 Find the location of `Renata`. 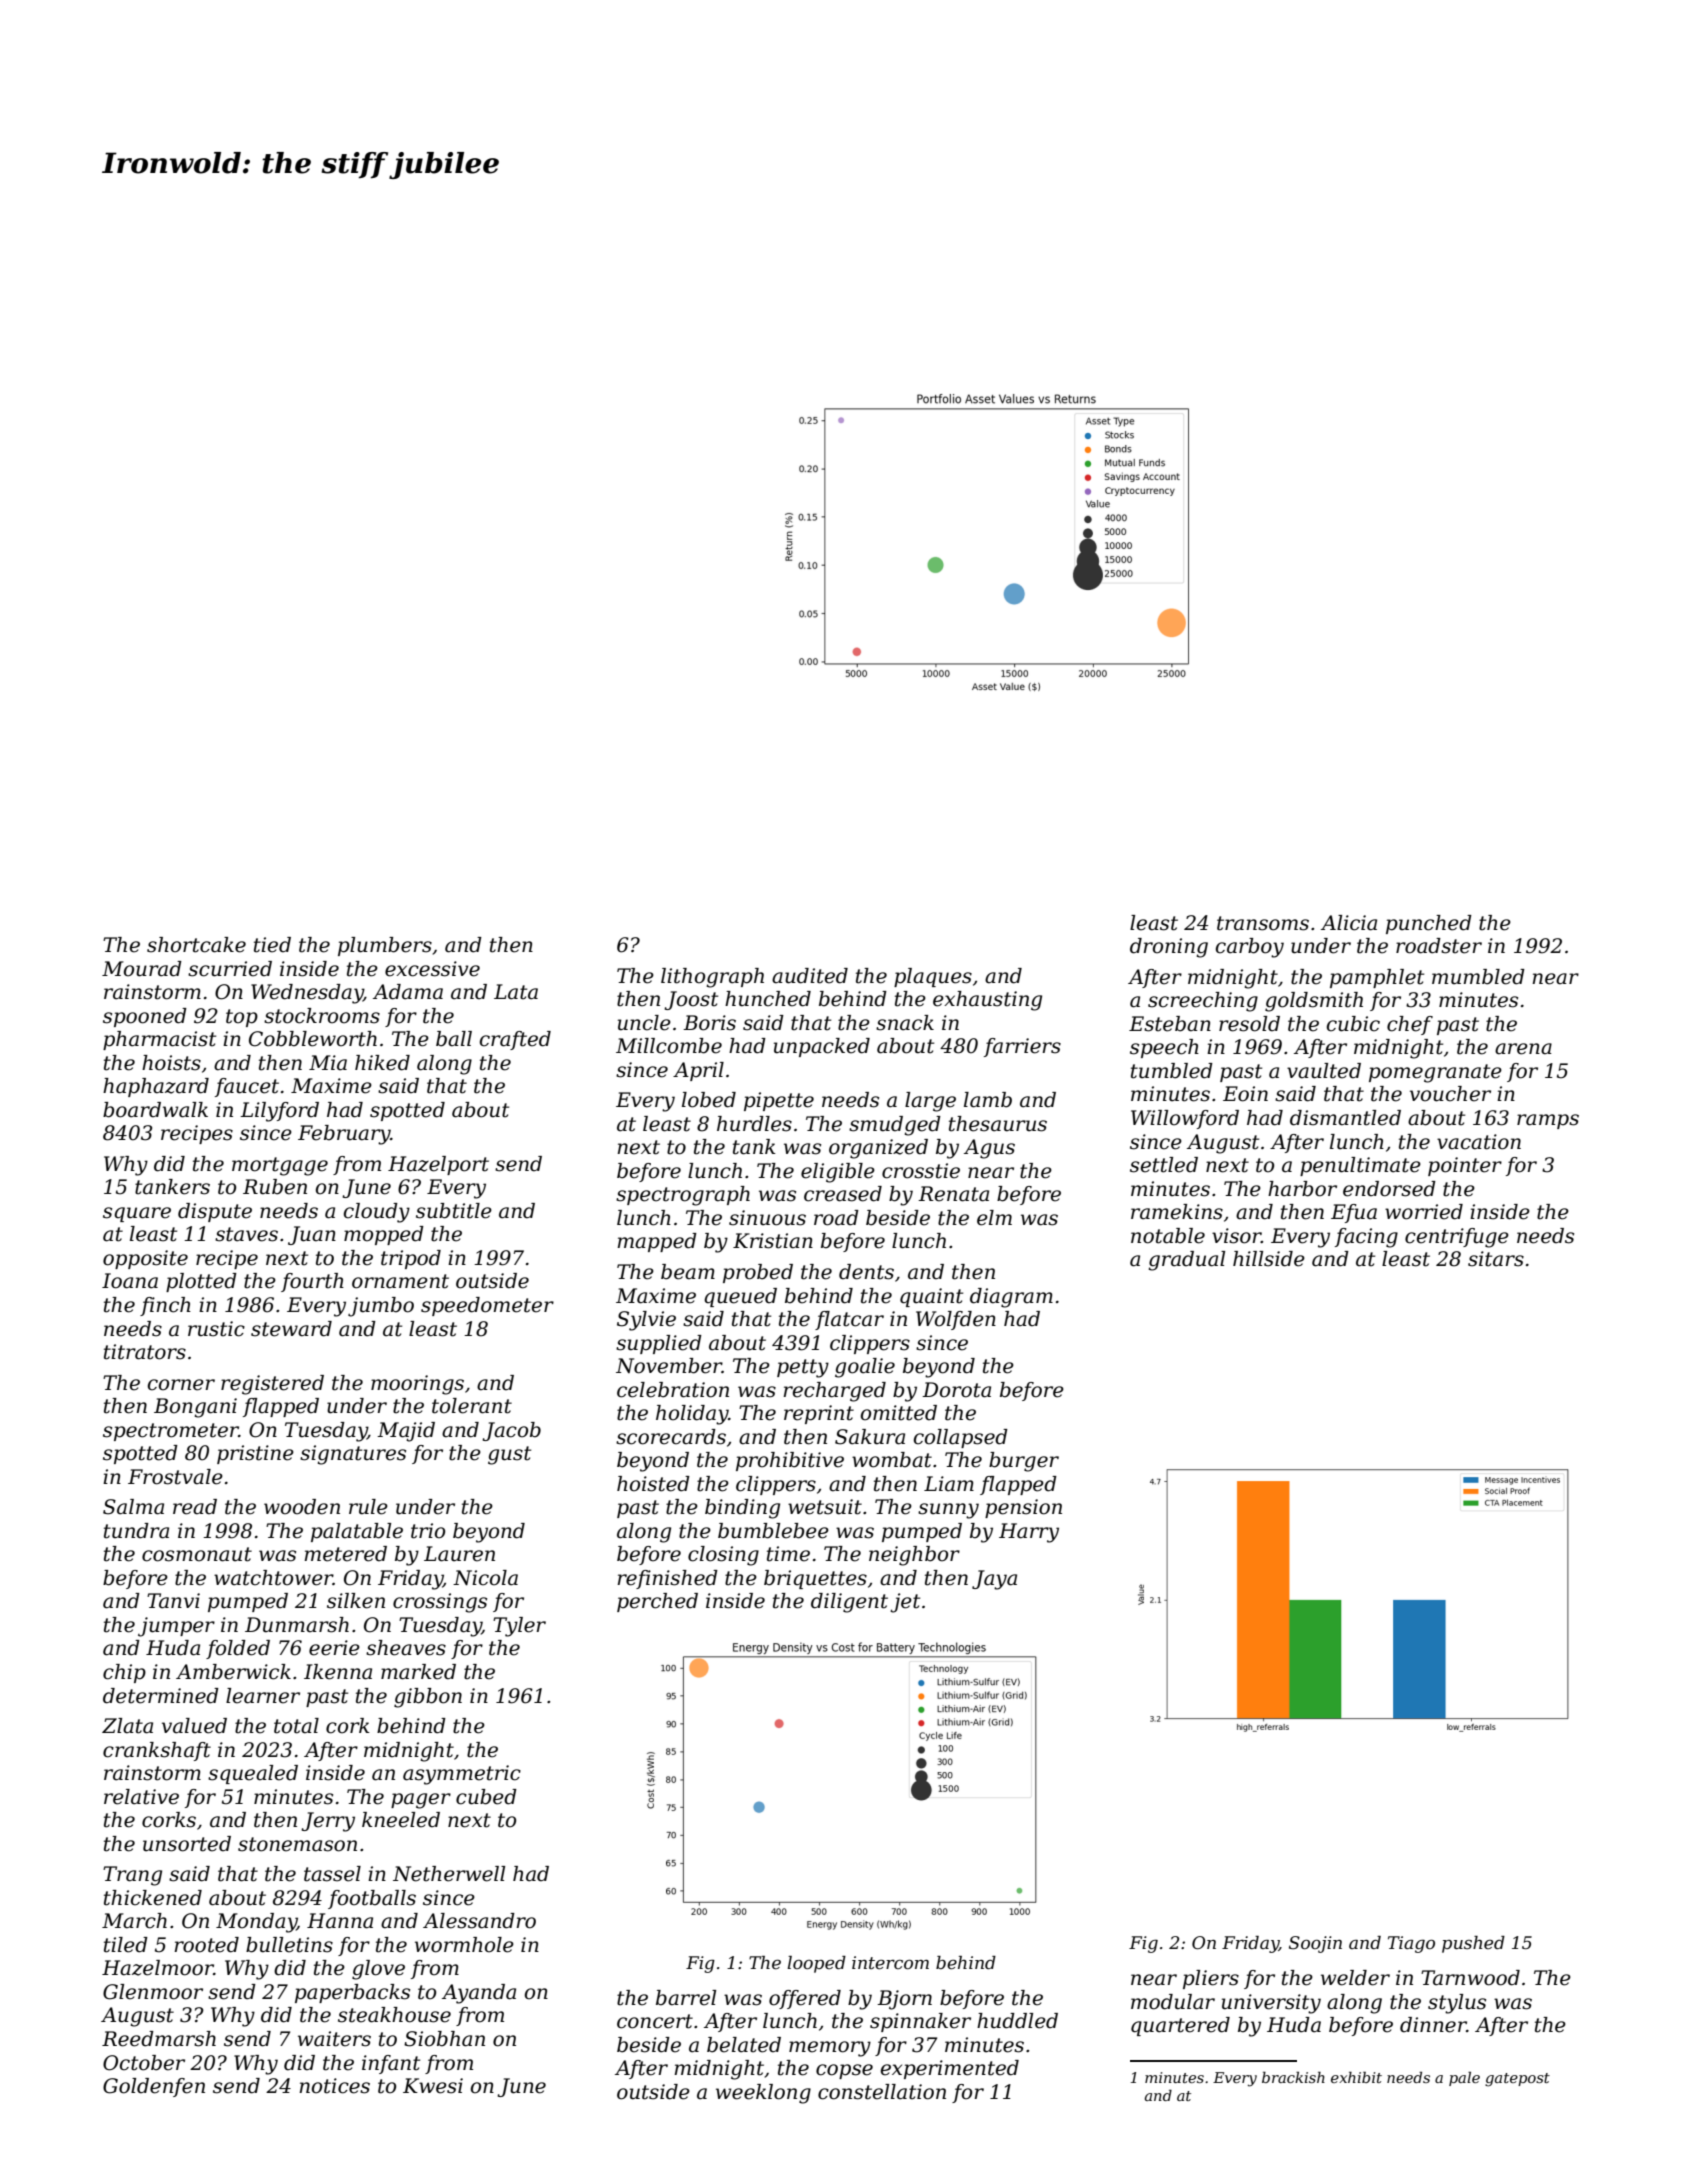

Renata is located at coordinates (953, 1194).
